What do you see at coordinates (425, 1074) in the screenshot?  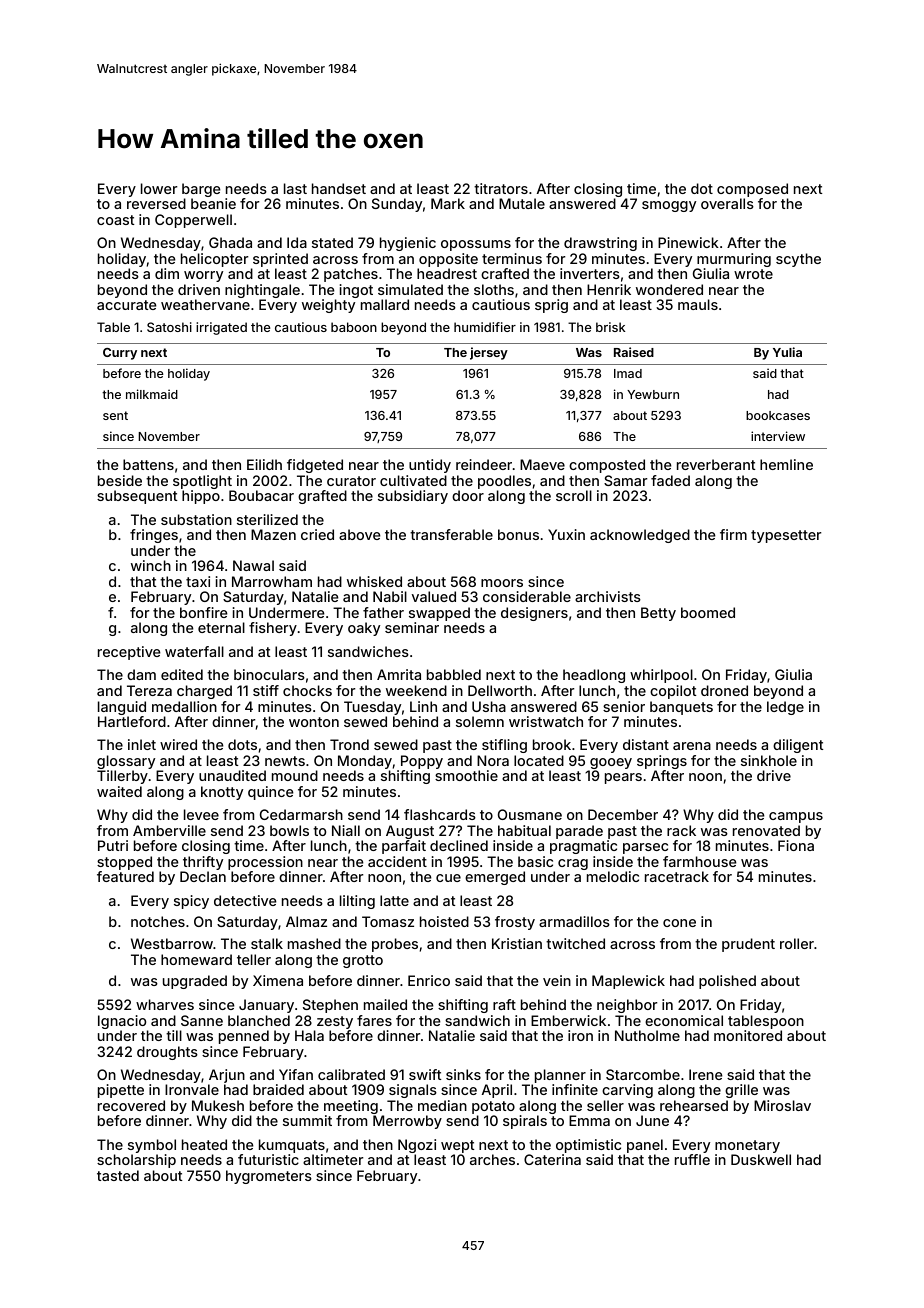 I see `swift` at bounding box center [425, 1074].
